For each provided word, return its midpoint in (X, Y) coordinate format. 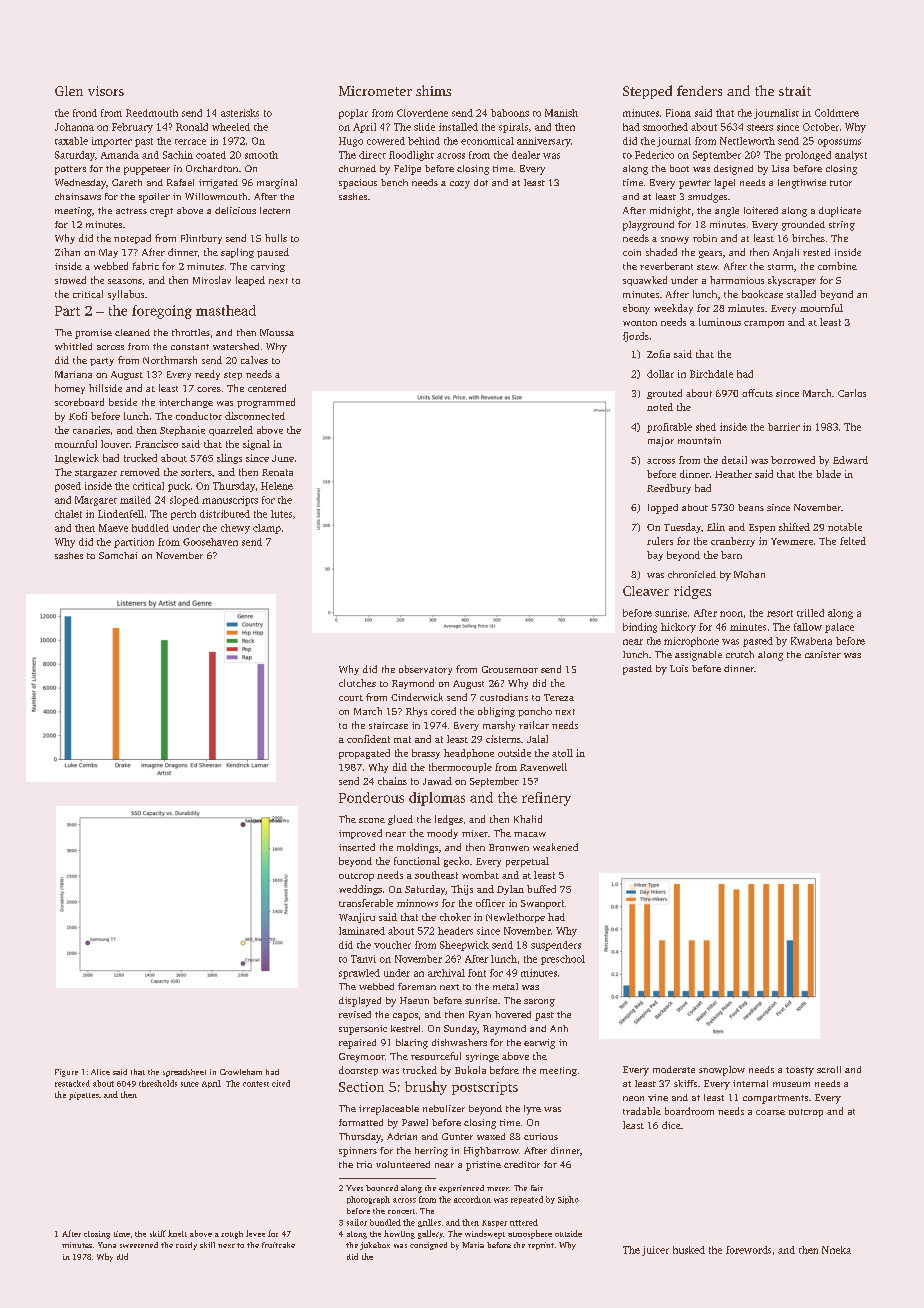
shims (433, 90)
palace (839, 628)
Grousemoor (510, 669)
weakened (555, 847)
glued (400, 820)
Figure (66, 1073)
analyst (851, 156)
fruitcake (278, 1245)
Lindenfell (121, 514)
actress (131, 211)
